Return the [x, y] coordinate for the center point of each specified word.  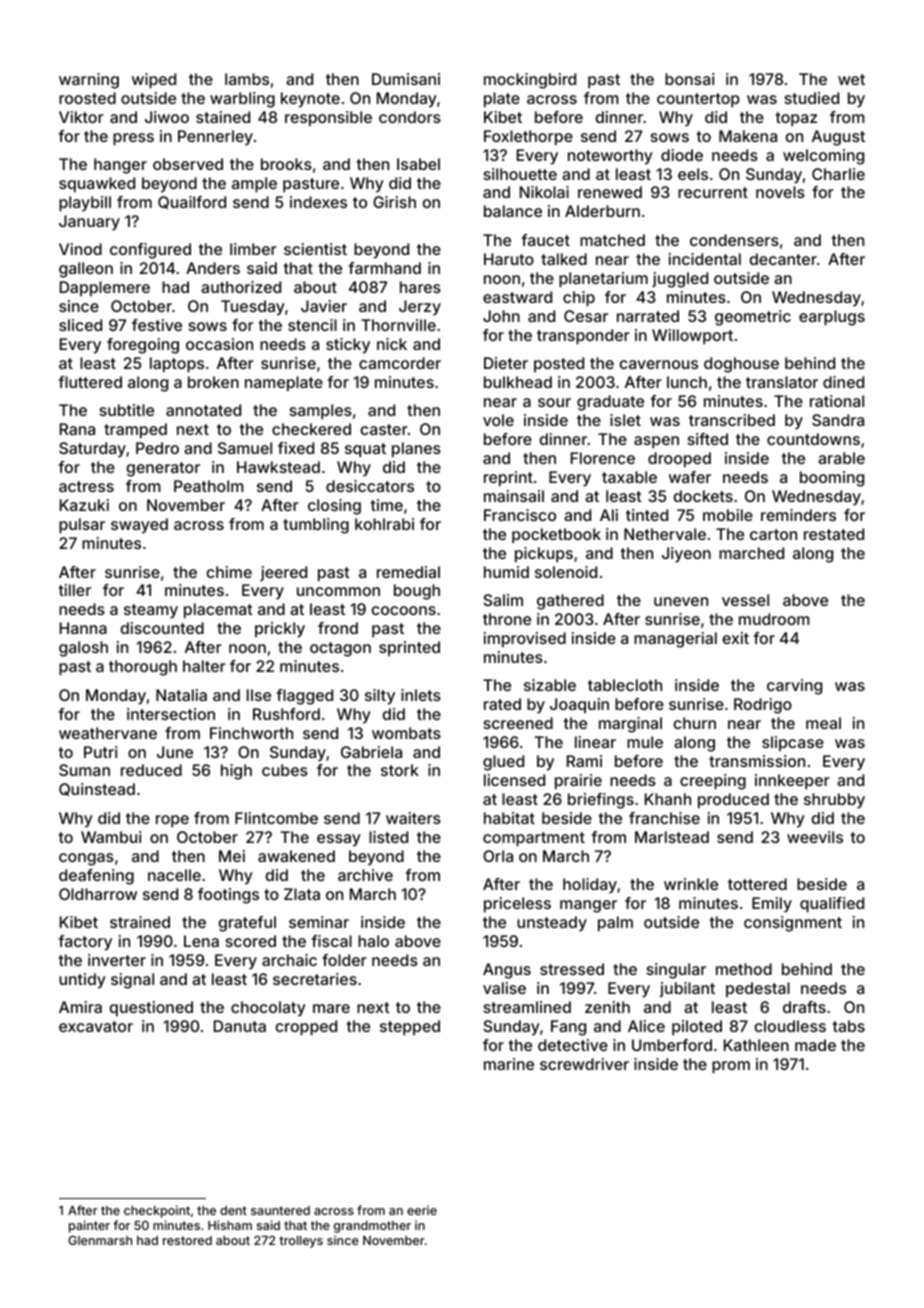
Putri [100, 752]
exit [736, 638]
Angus [507, 971]
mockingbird [530, 81]
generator [163, 469]
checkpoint [157, 1211]
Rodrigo [763, 706]
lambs [247, 79]
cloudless [790, 1026]
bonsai [689, 79]
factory [85, 943]
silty [380, 697]
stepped [410, 1028]
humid [506, 572]
